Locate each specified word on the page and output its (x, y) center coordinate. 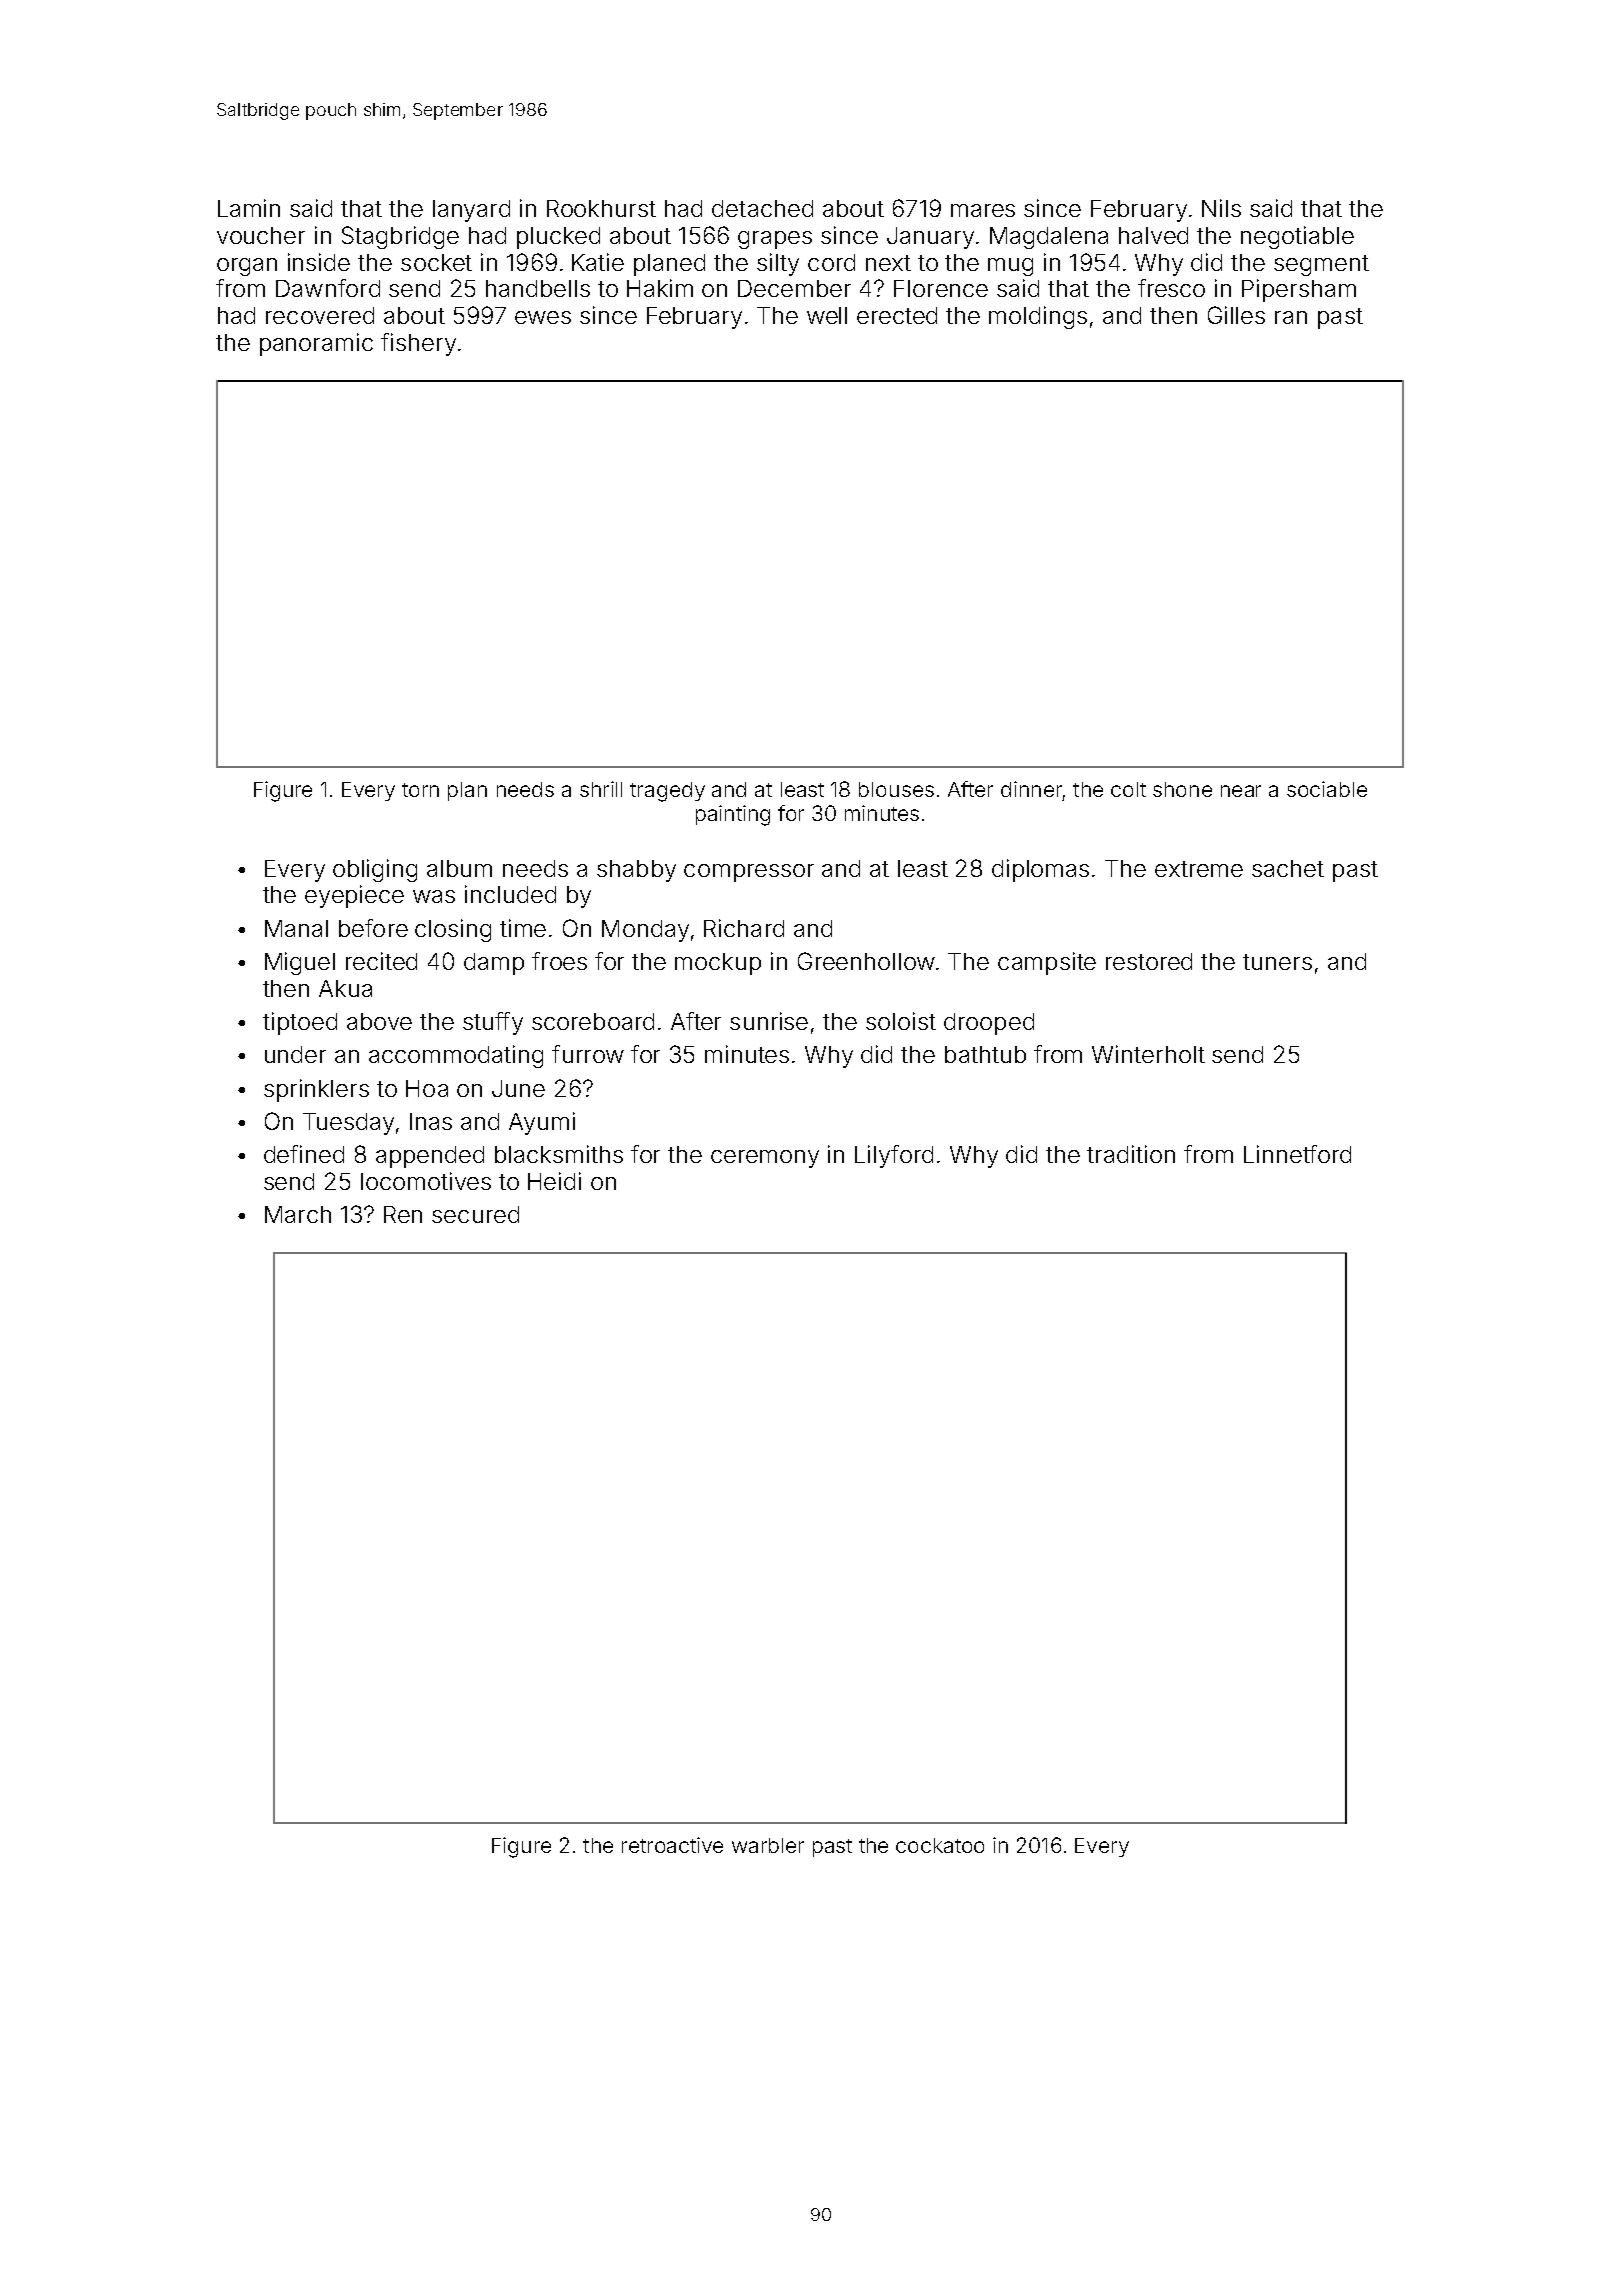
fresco (1171, 288)
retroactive (672, 1845)
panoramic (316, 344)
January (930, 238)
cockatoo (940, 1845)
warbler (768, 1845)
